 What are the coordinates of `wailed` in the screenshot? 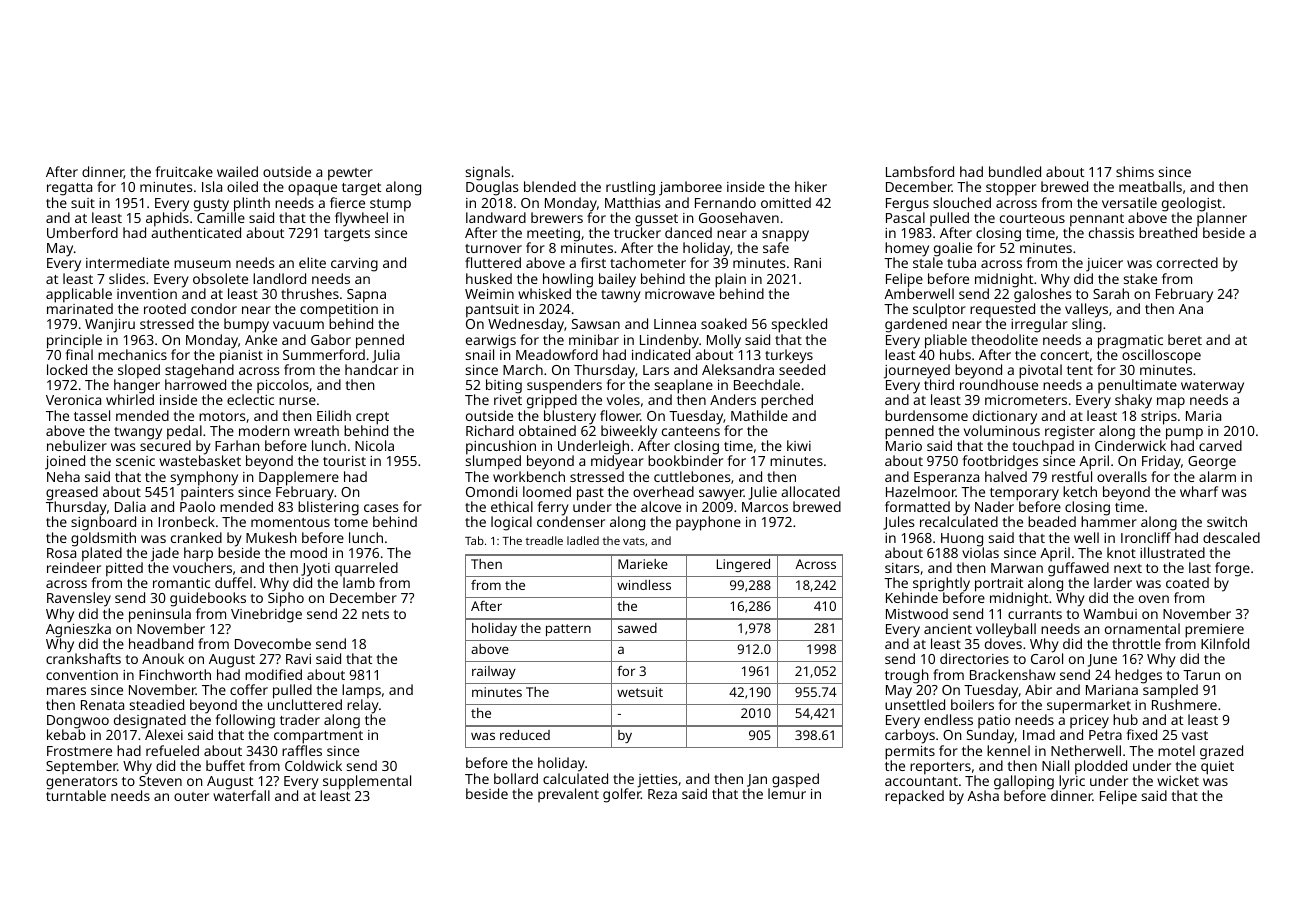 It's located at (237, 171).
